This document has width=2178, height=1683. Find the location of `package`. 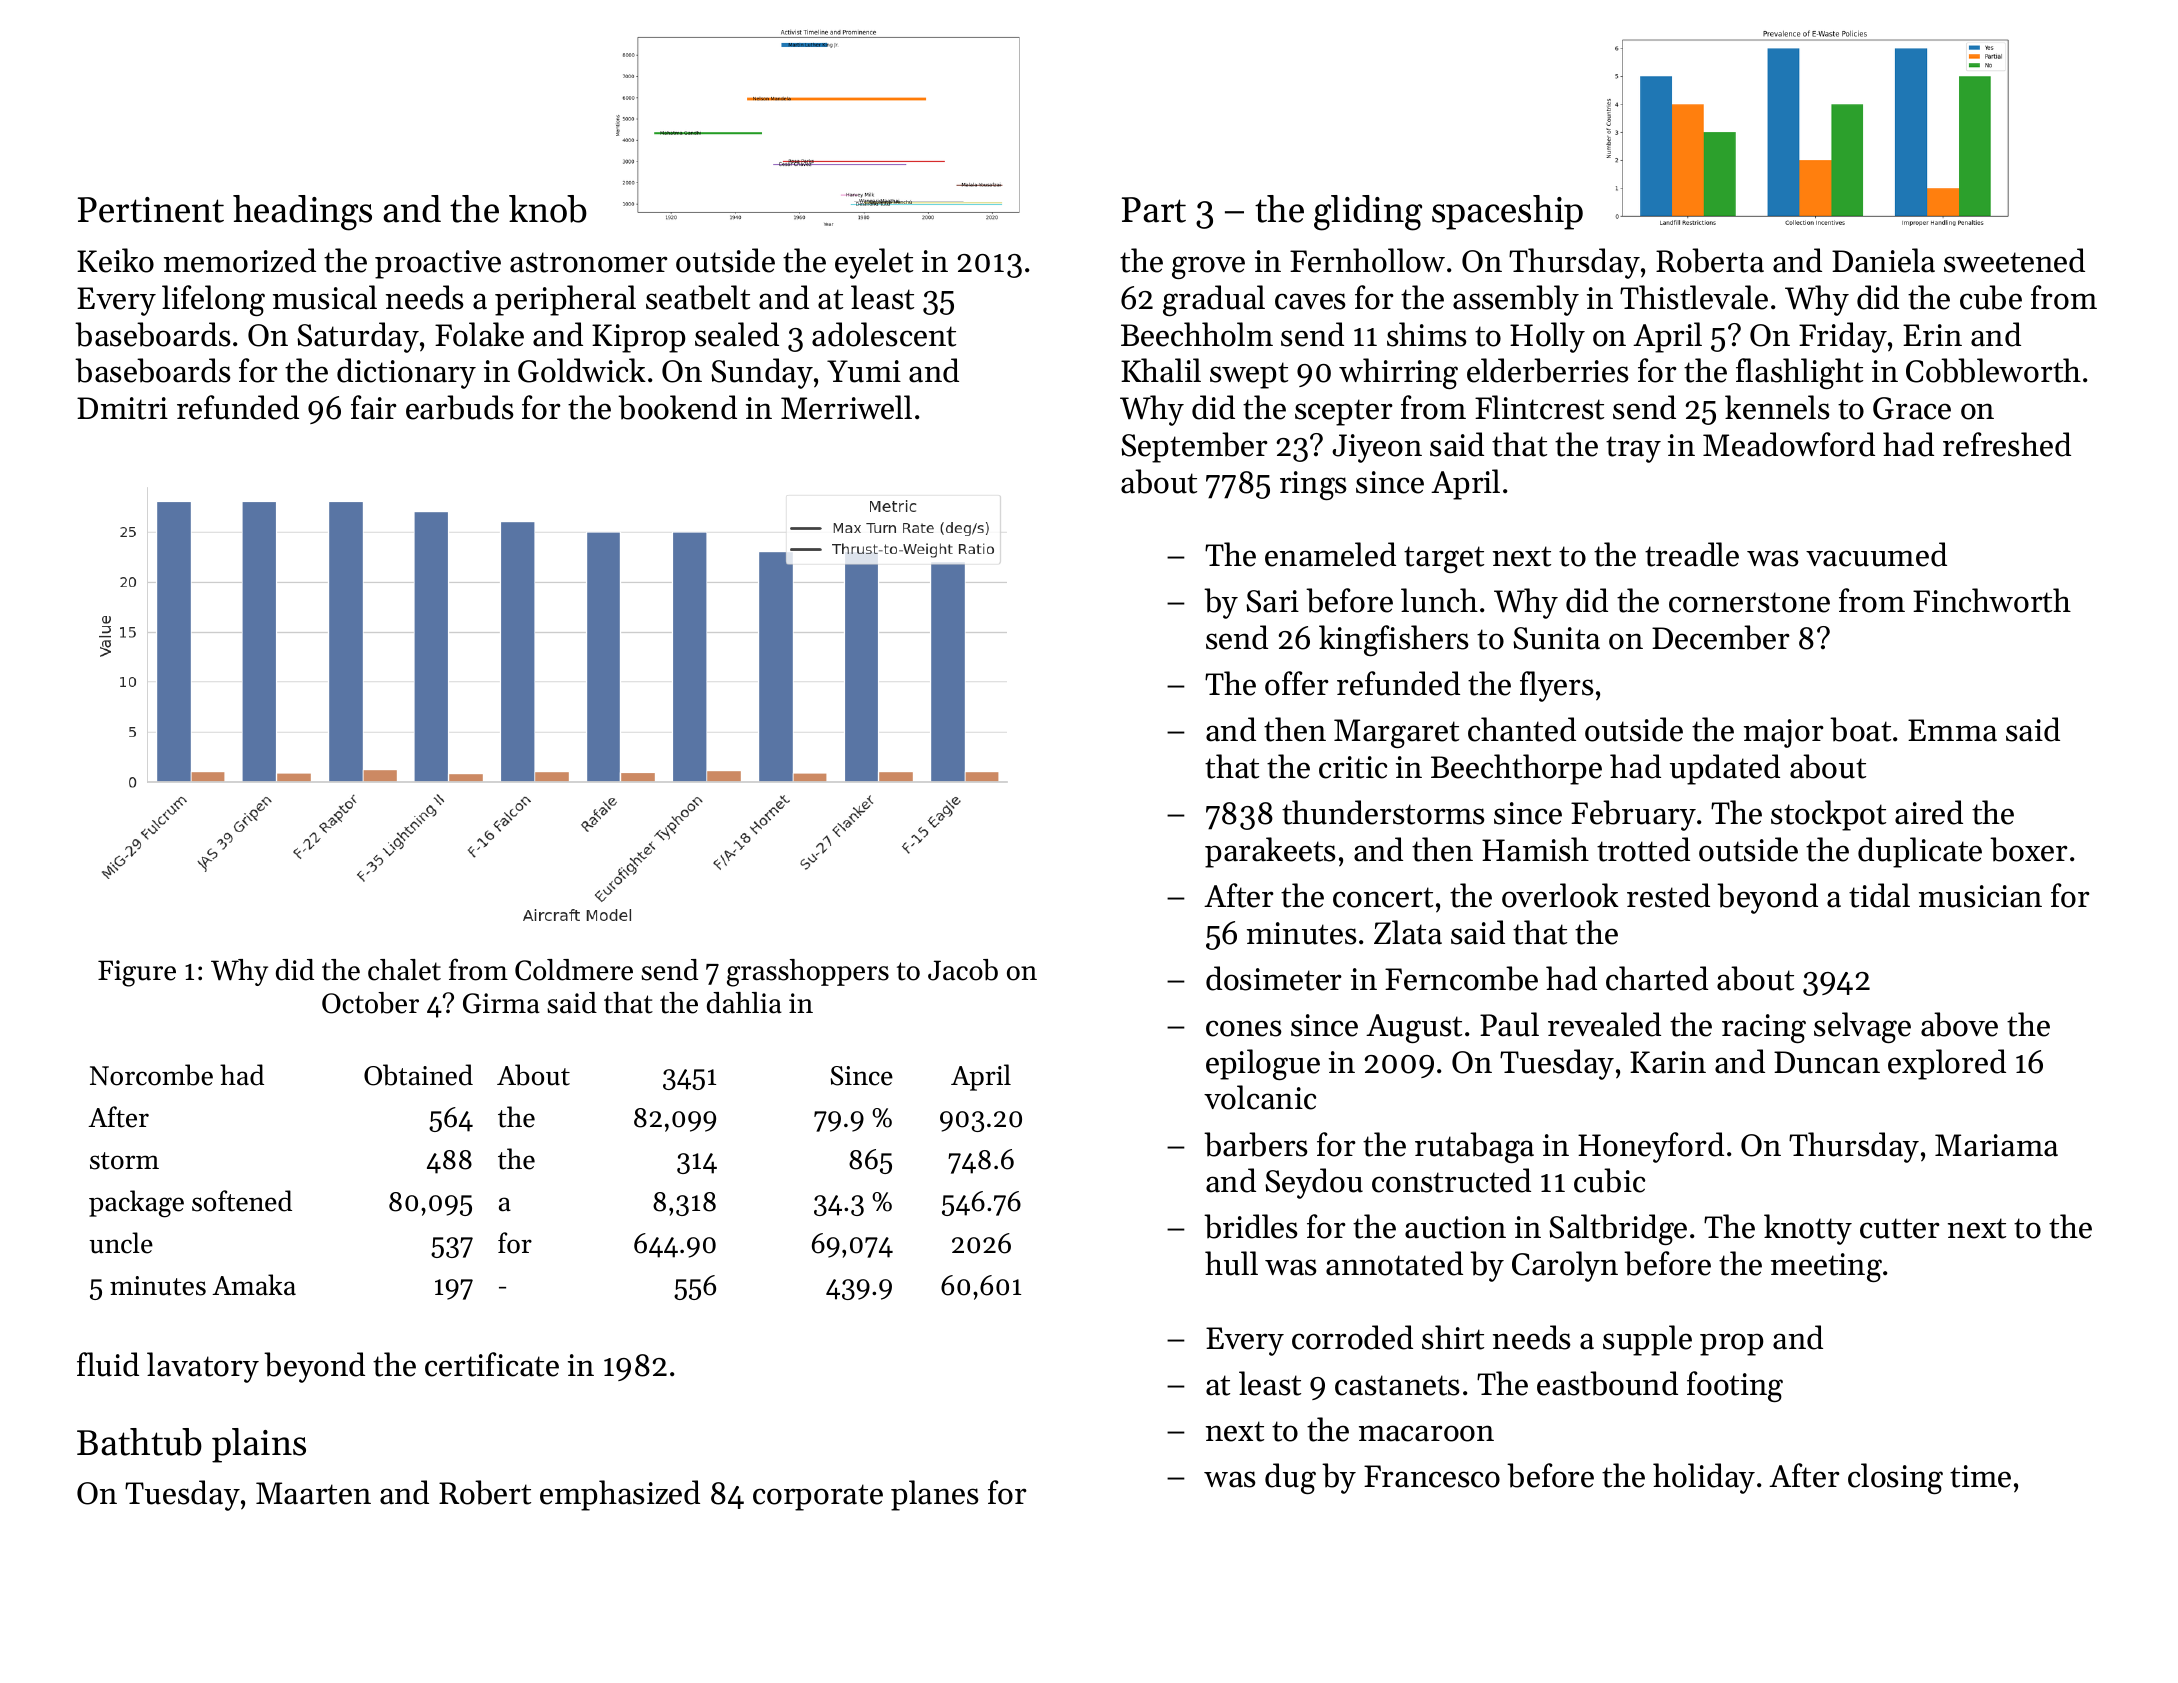

package is located at coordinates (136, 1204).
